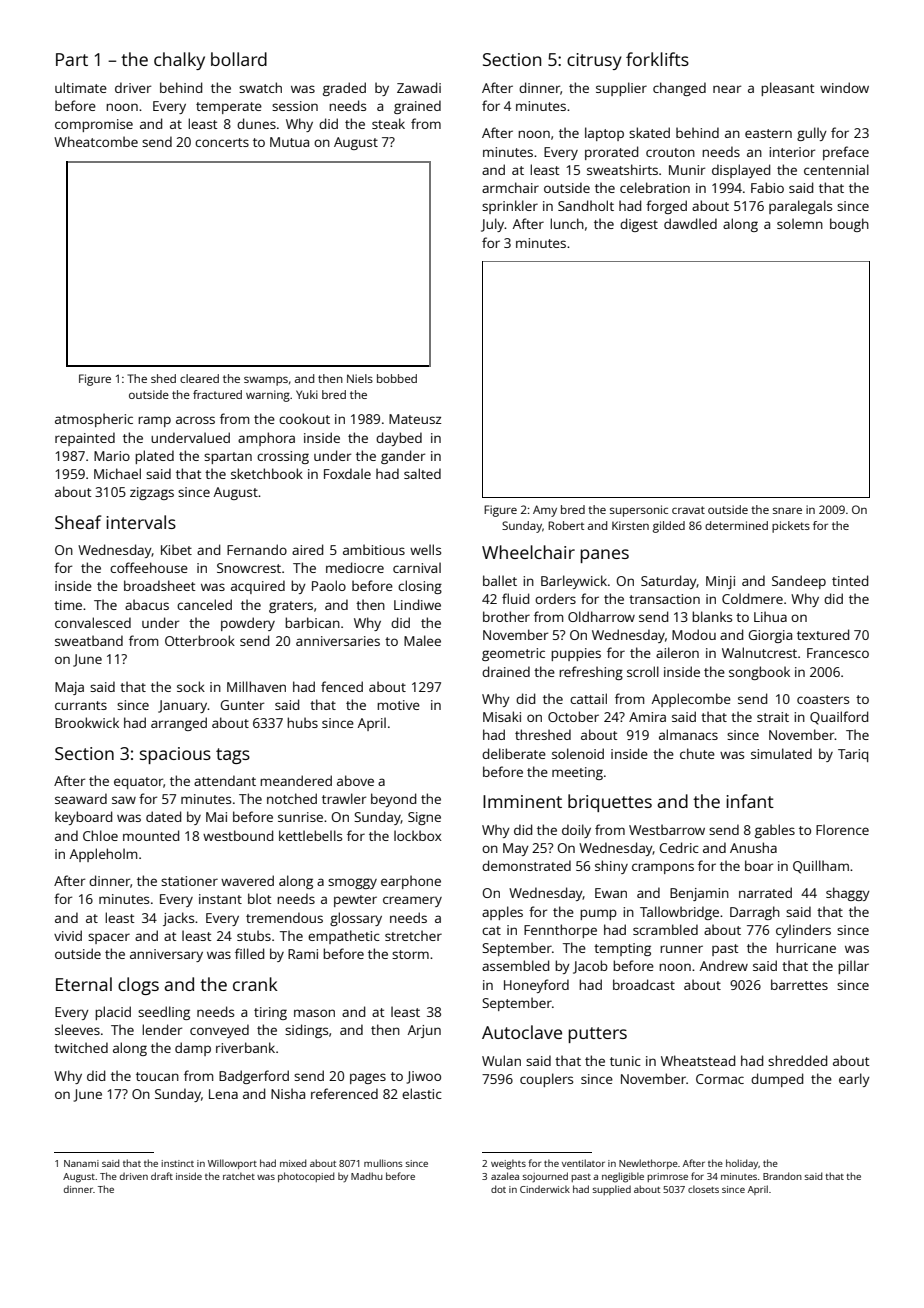 Image resolution: width=924 pixels, height=1308 pixels. Describe the element at coordinates (838, 653) in the screenshot. I see `Francesco` at that location.
